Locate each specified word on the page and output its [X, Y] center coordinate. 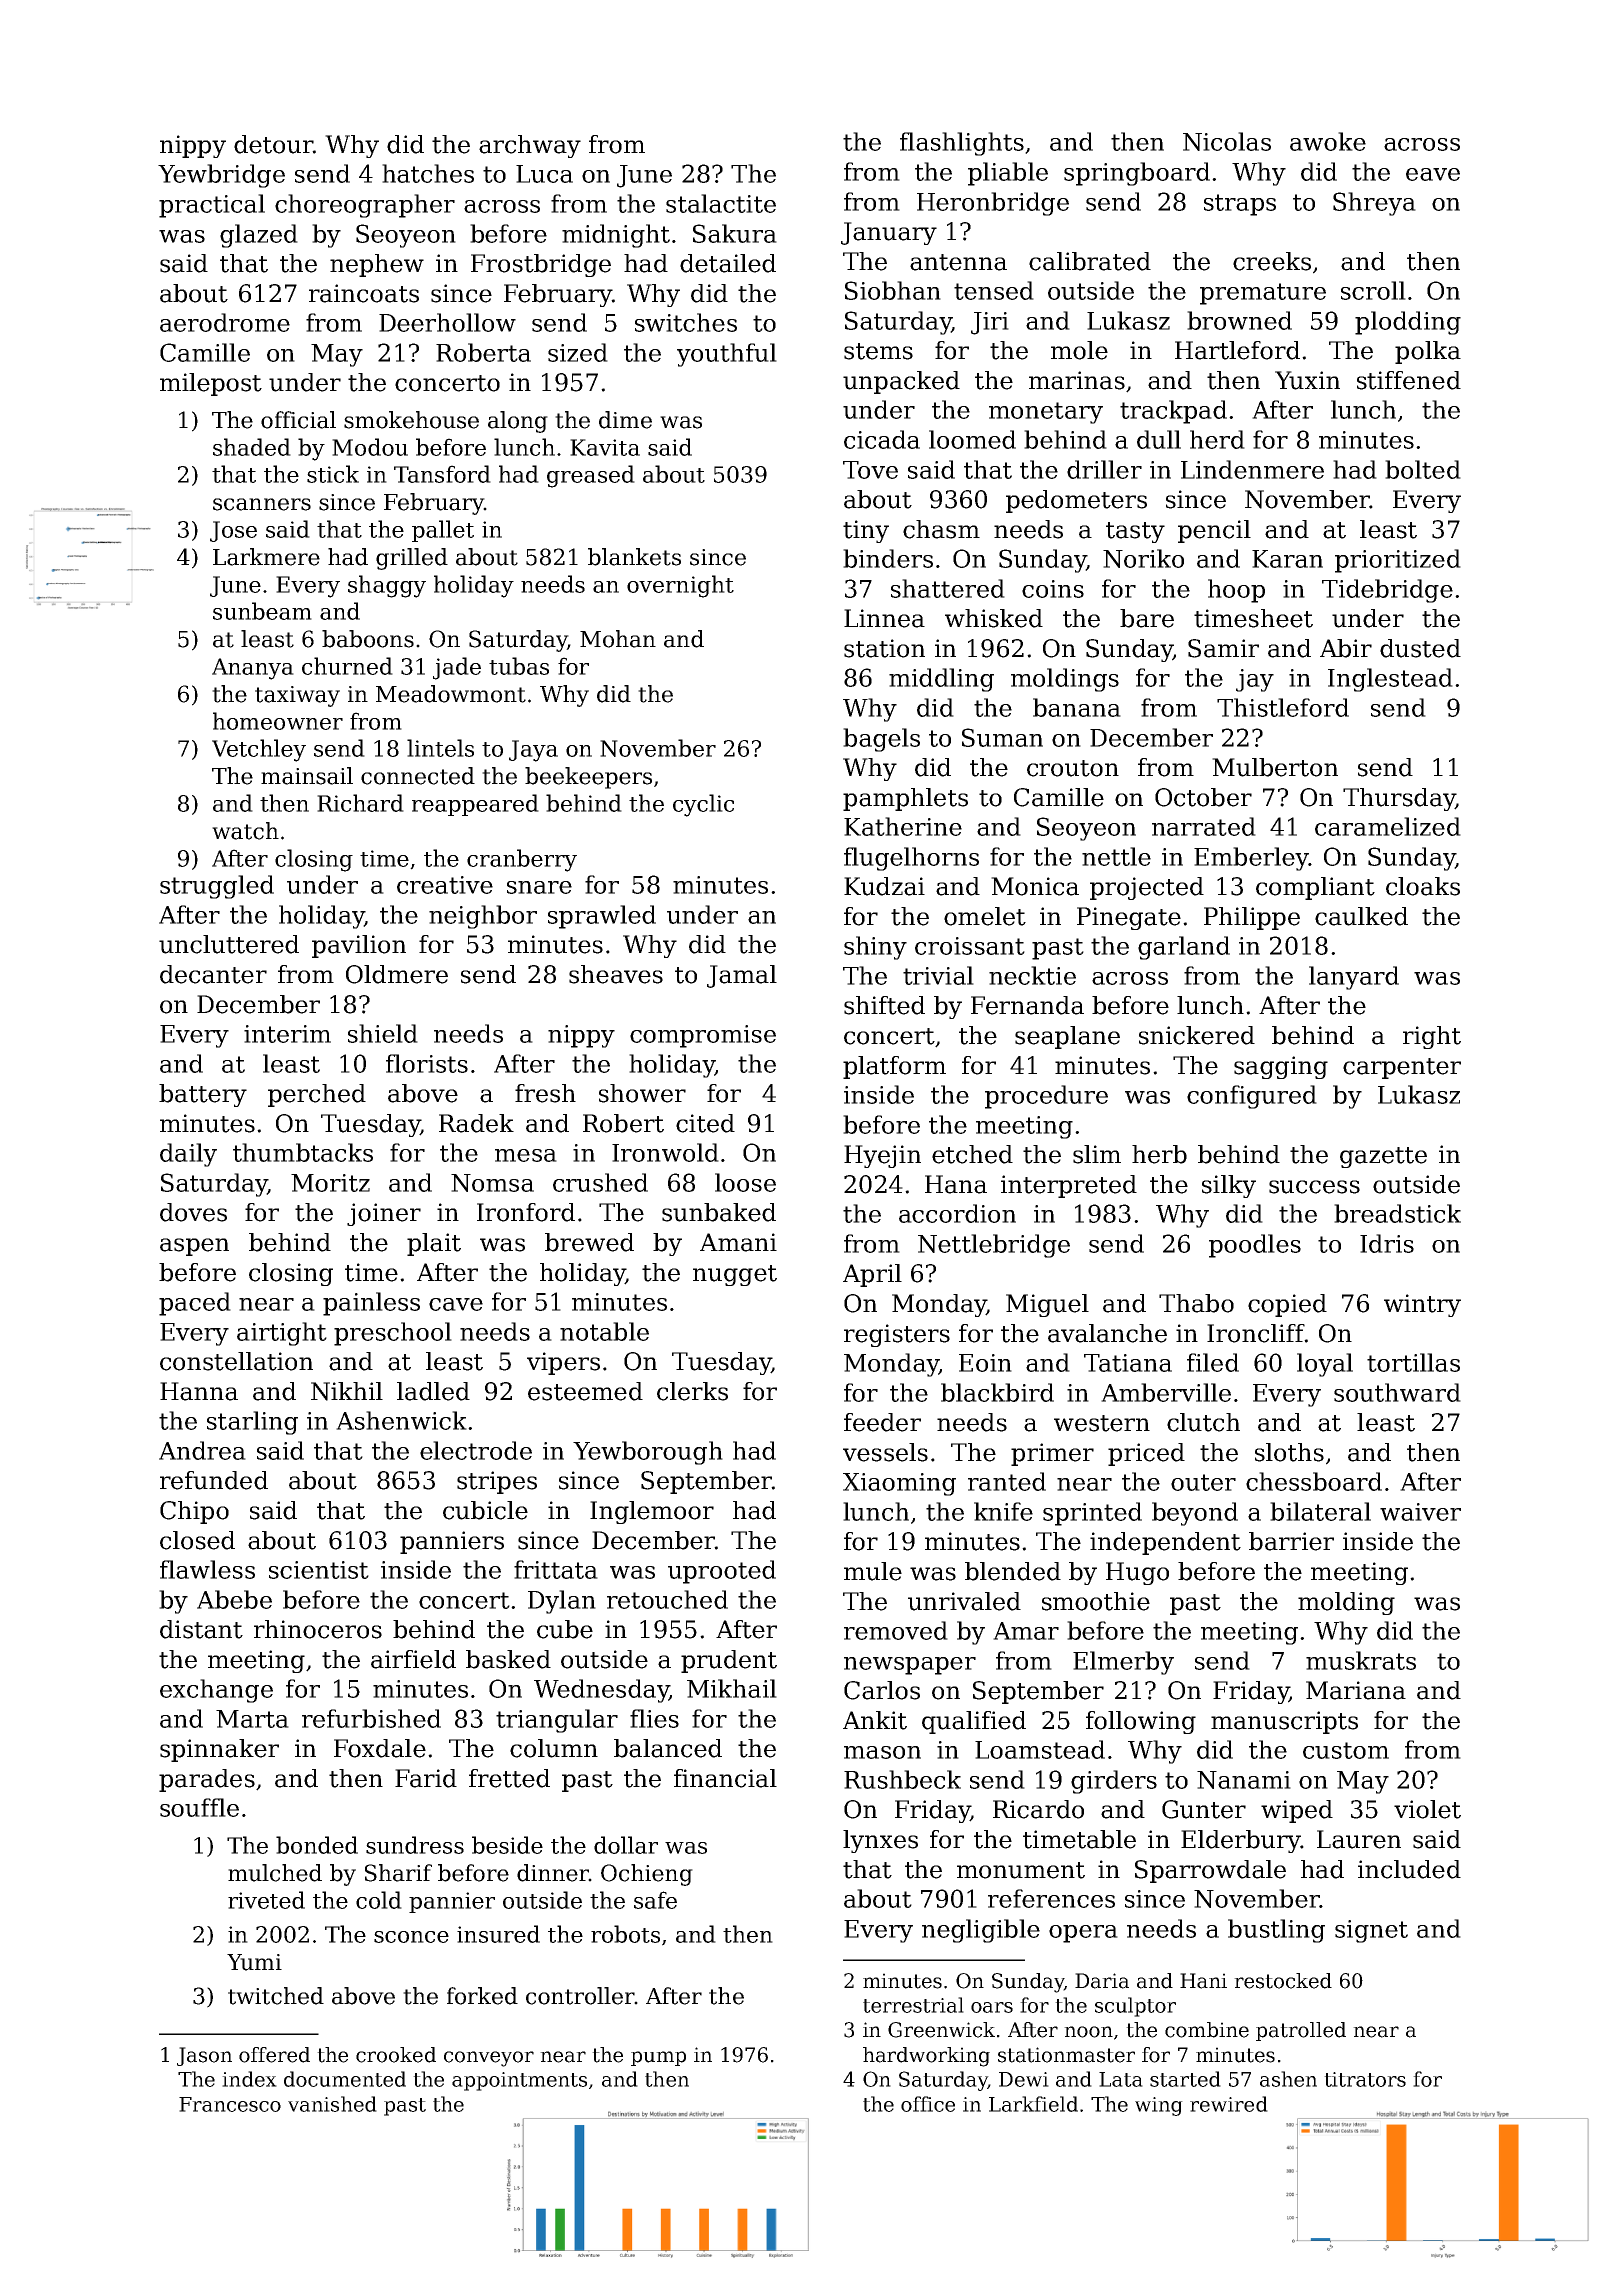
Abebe [234, 1599]
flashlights [962, 144]
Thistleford [1283, 707]
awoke [1328, 141]
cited [705, 1123]
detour [273, 144]
